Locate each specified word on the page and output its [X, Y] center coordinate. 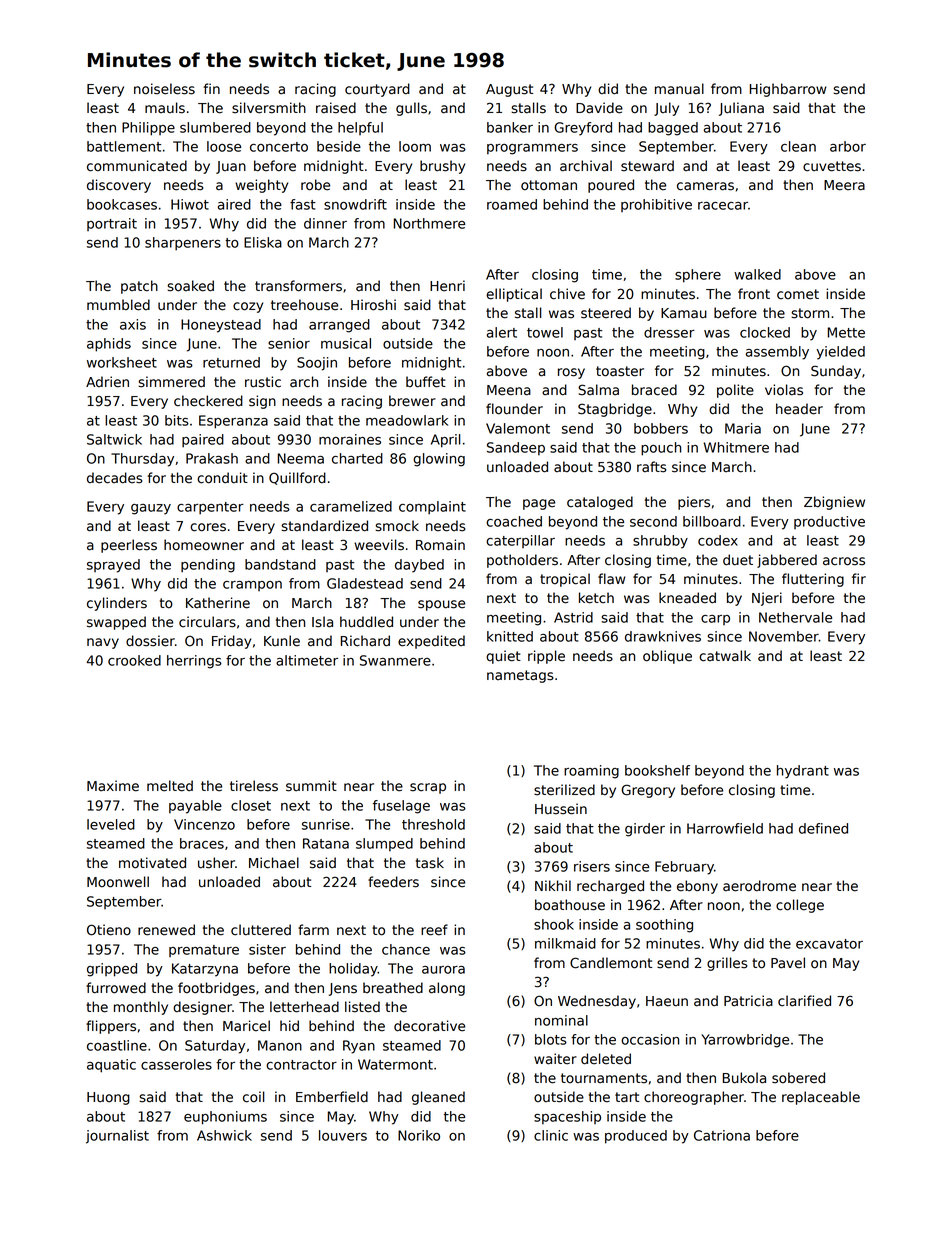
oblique [667, 657]
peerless [129, 546]
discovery [119, 186]
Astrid [573, 617]
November [784, 636]
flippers [111, 1027]
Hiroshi [373, 305]
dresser [669, 332]
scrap [428, 788]
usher [216, 863]
